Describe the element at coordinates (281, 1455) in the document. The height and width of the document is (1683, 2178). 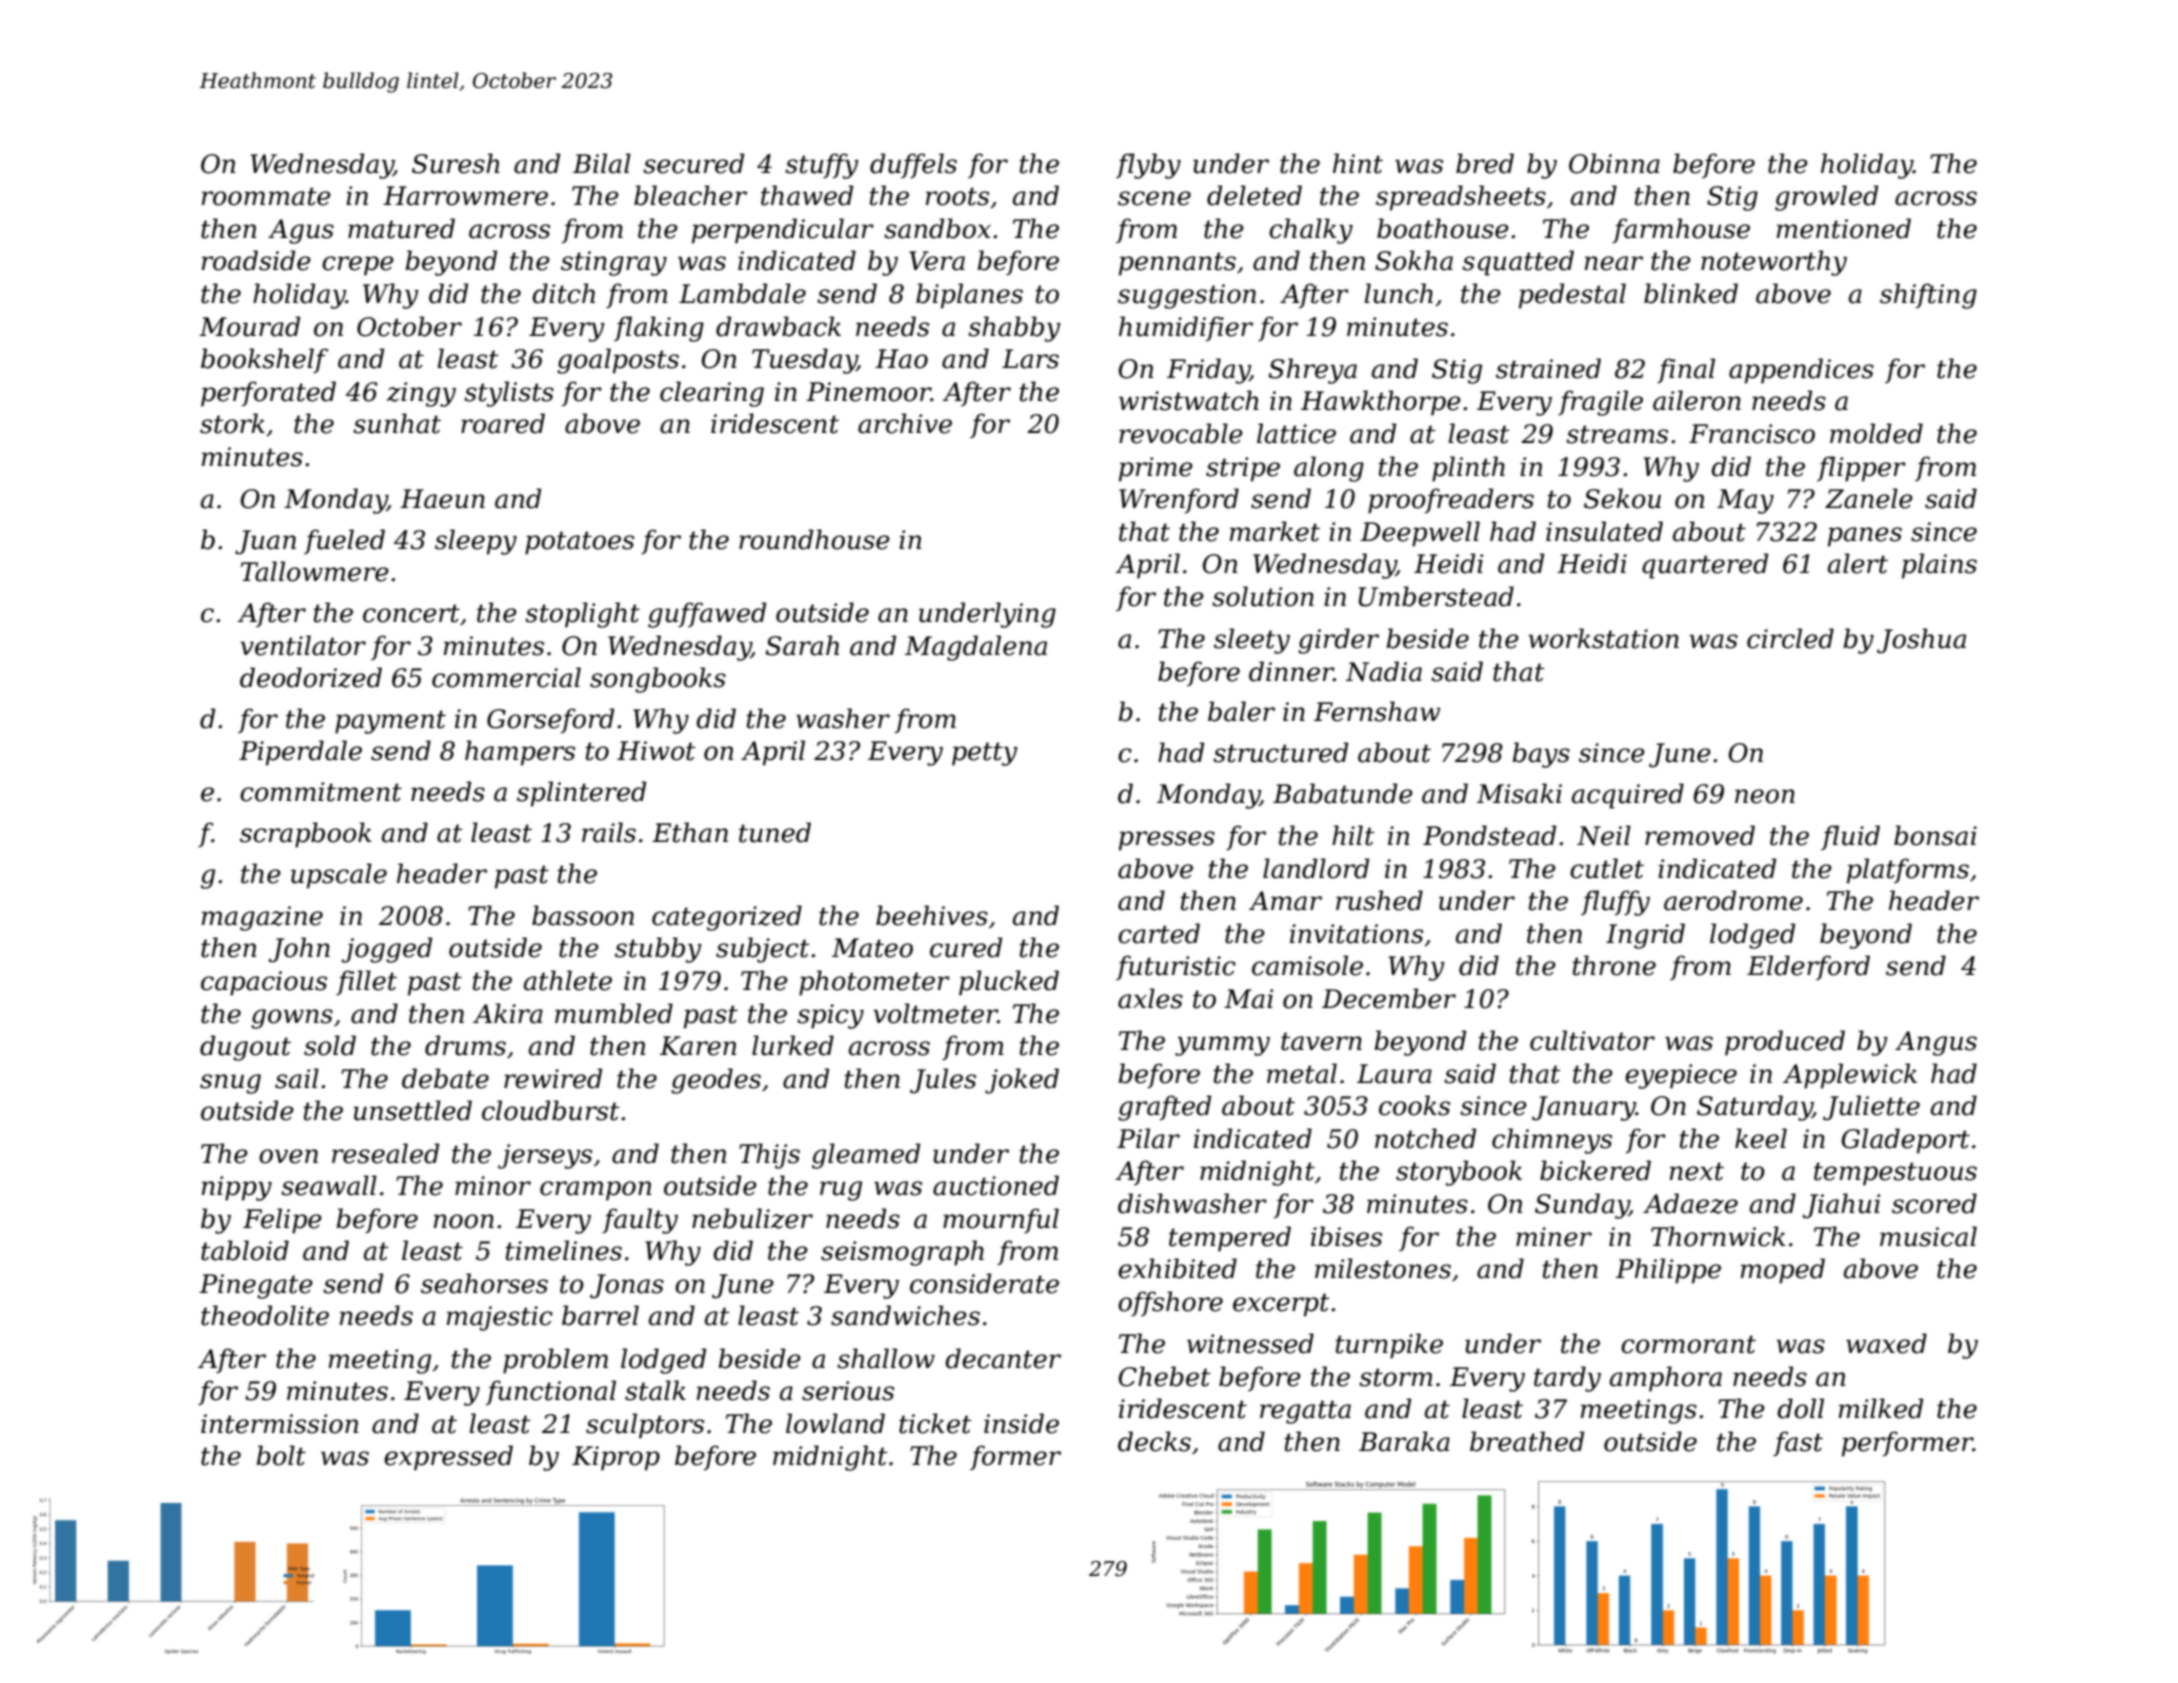
I see `bolt` at that location.
